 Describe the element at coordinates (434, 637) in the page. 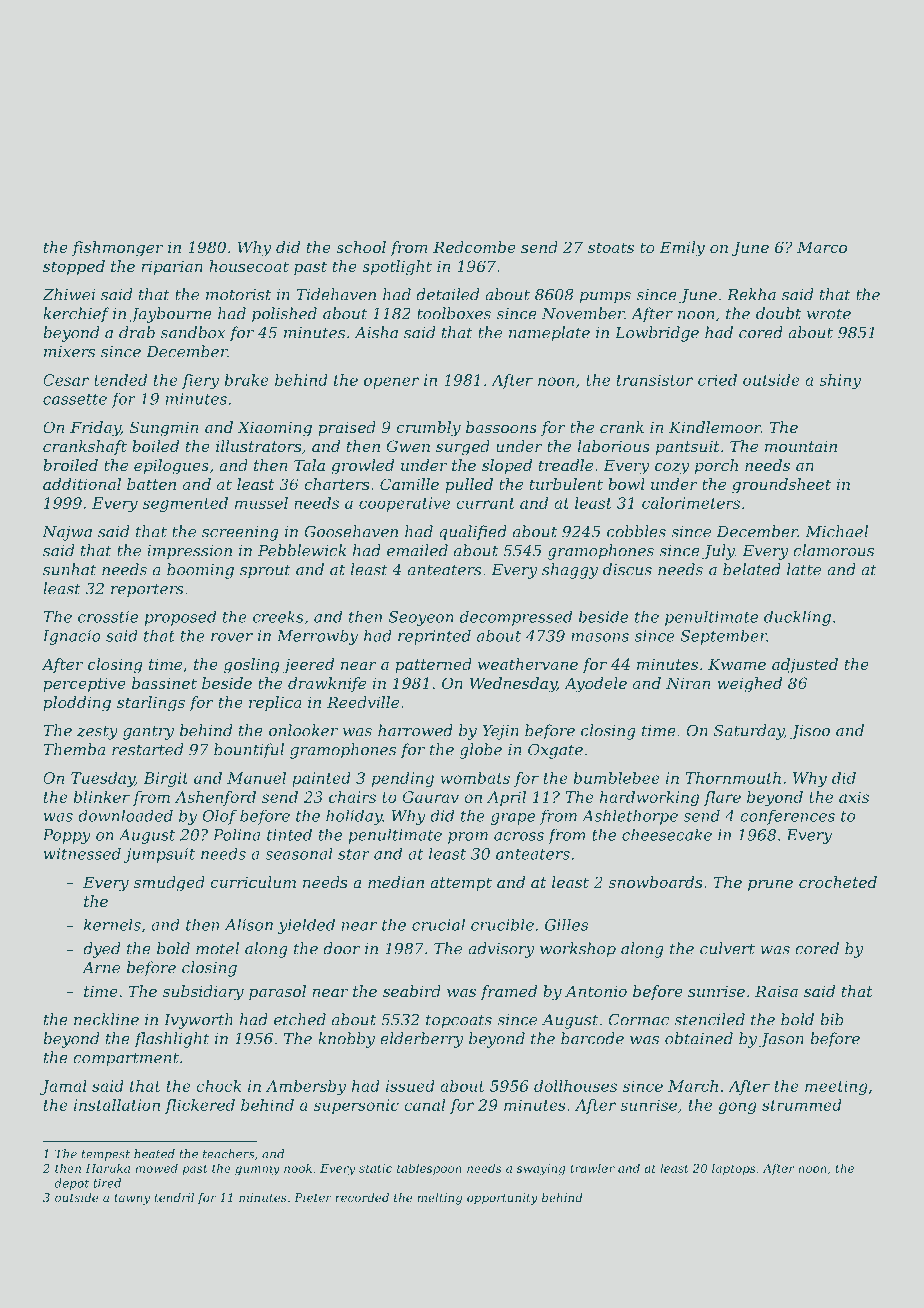

I see `reprinted` at that location.
